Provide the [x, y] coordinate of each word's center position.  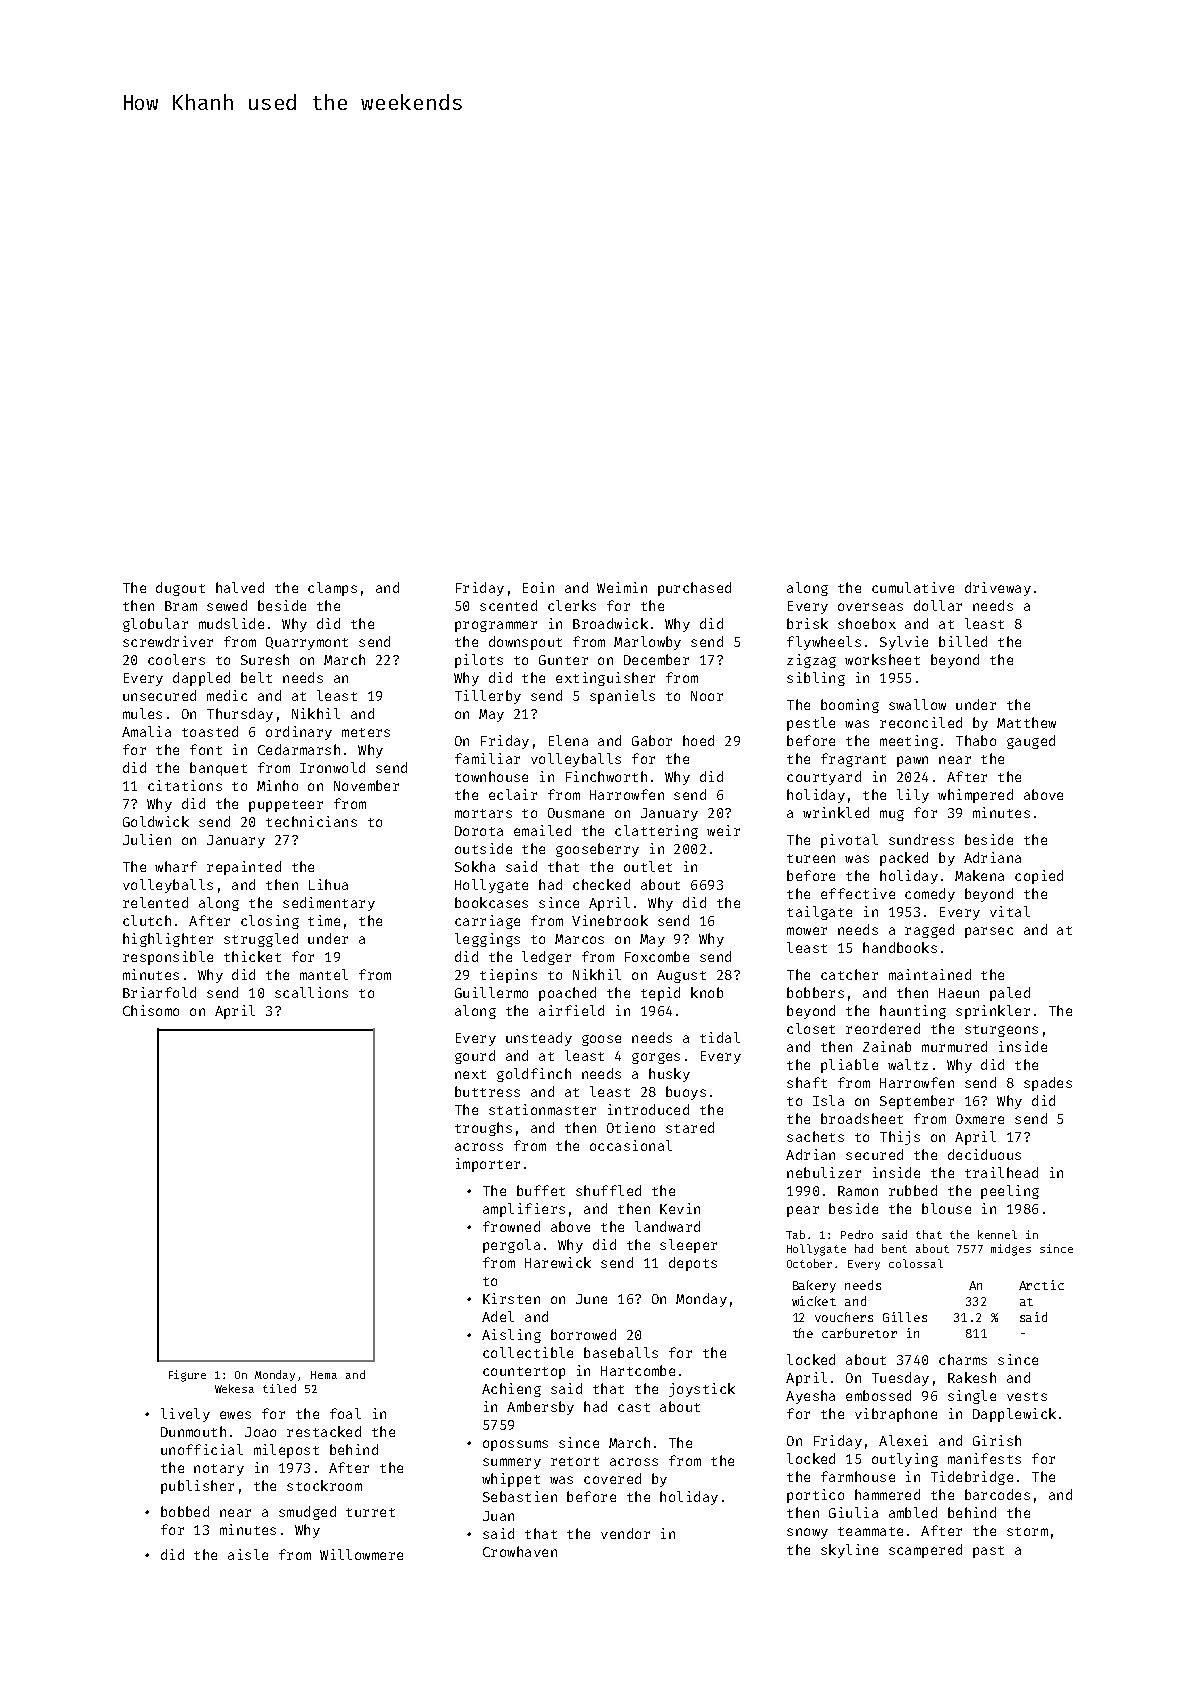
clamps [332, 589]
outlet [648, 866]
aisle [248, 1554]
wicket [814, 1301]
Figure [187, 1376]
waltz [908, 1064]
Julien [147, 839]
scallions [311, 992]
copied [1039, 877]
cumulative [913, 587]
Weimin [622, 587]
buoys [686, 1093]
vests [1027, 1396]
